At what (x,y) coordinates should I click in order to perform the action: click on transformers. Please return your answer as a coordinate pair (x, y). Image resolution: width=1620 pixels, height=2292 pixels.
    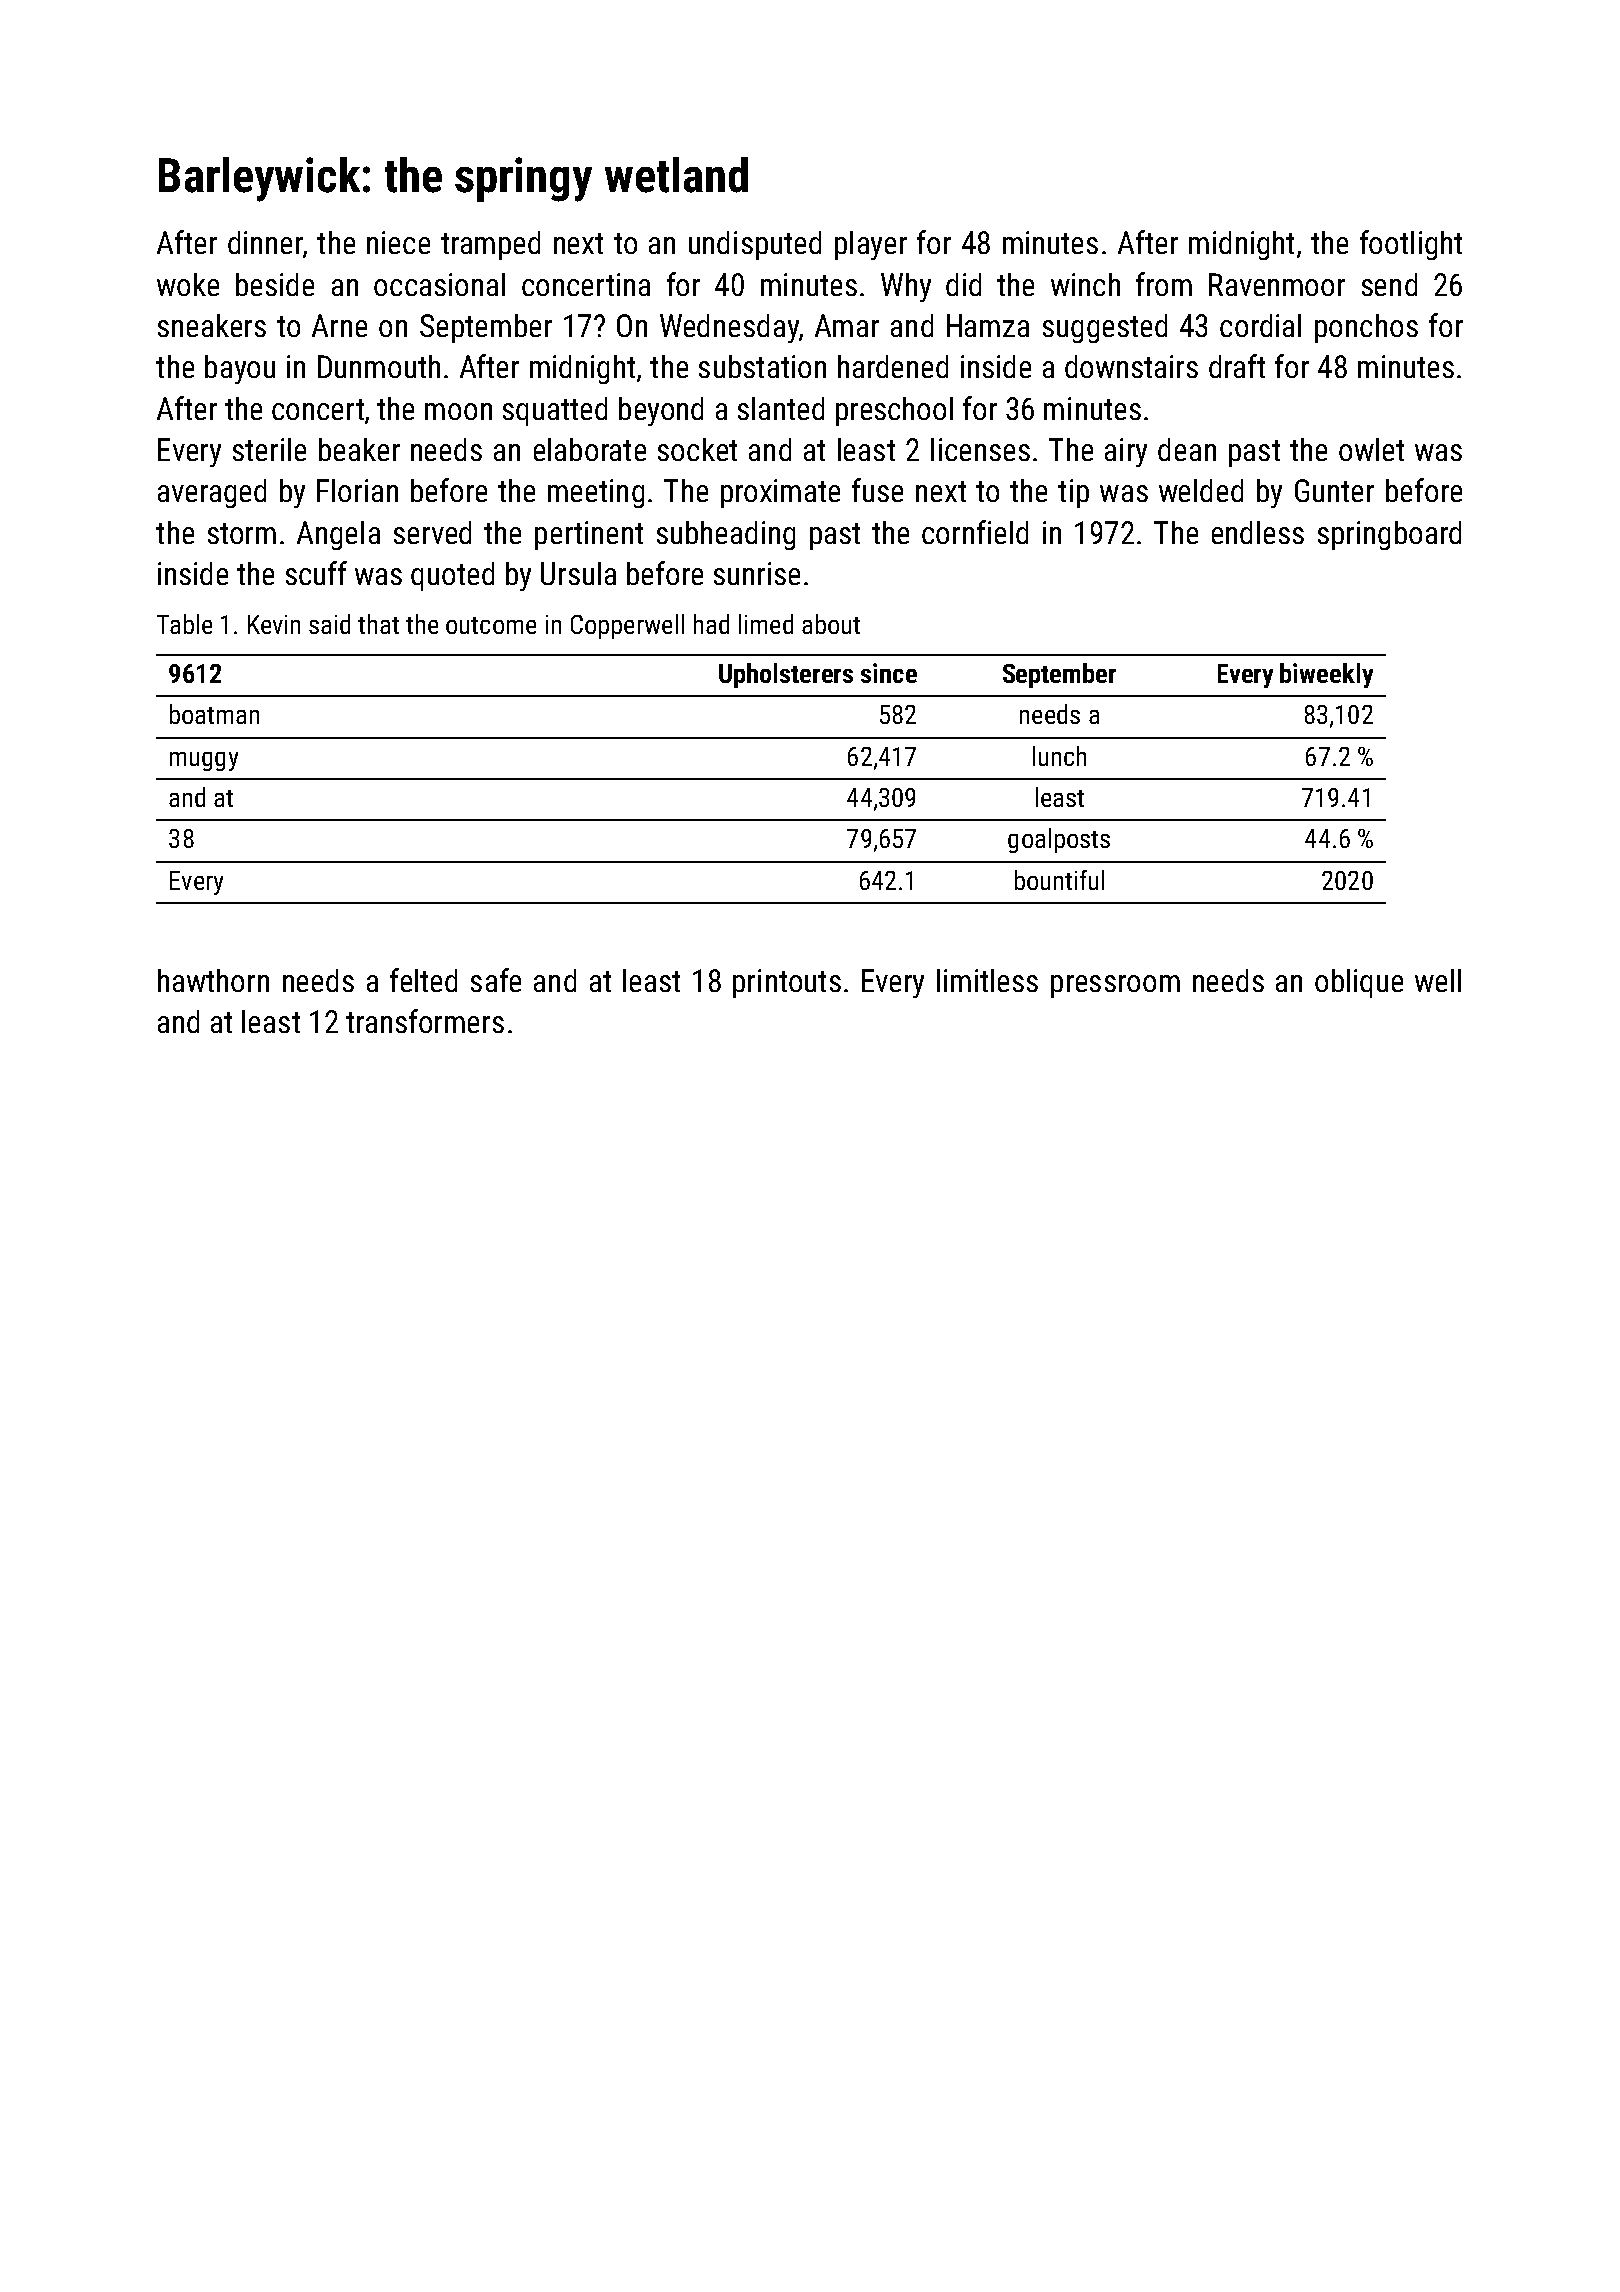
    Looking at the image, I should click on (425, 1021).
